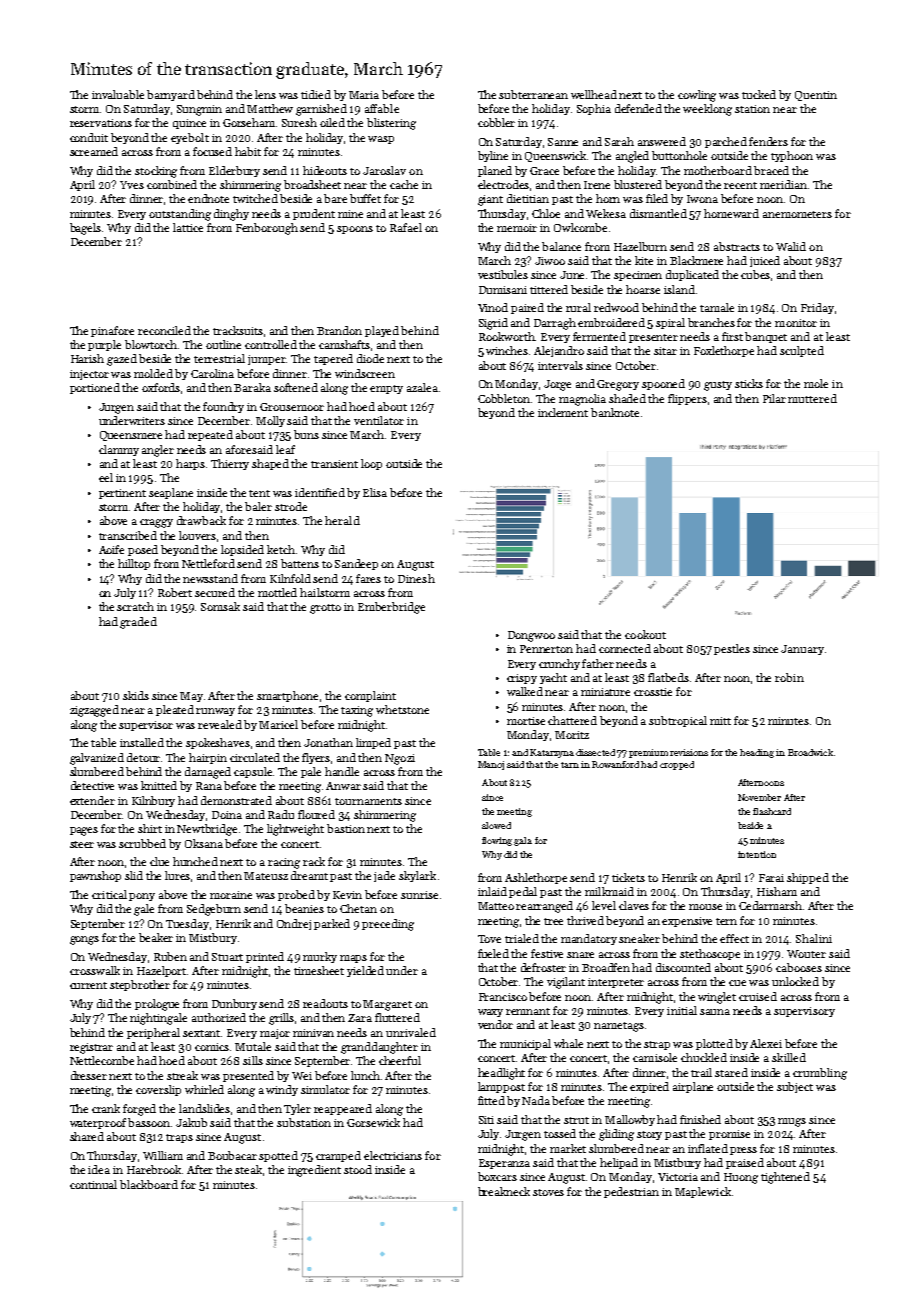 The height and width of the document is (1308, 924). What do you see at coordinates (92, 785) in the document?
I see `detective` at bounding box center [92, 785].
